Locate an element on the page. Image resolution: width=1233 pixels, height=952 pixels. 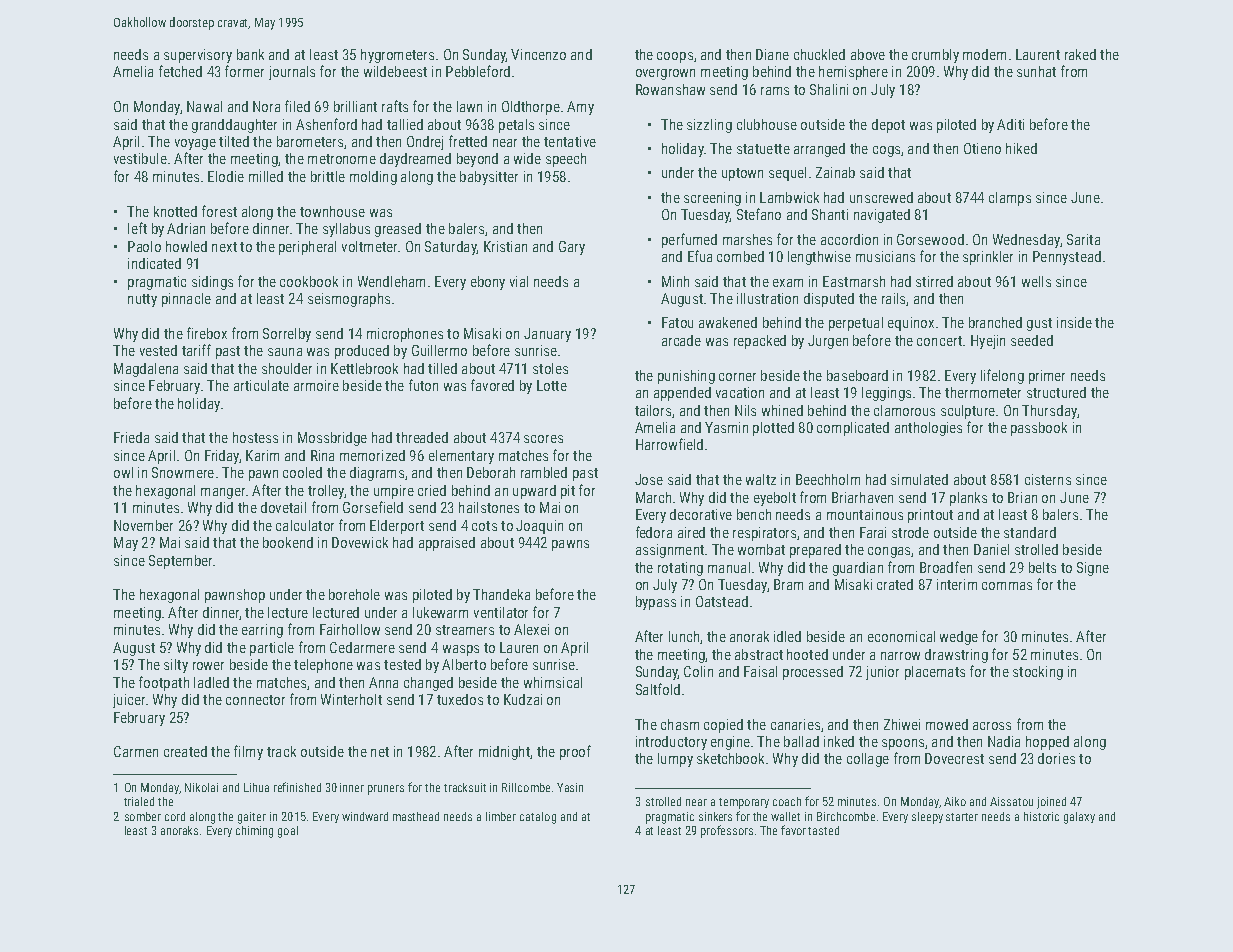
rails is located at coordinates (893, 298).
